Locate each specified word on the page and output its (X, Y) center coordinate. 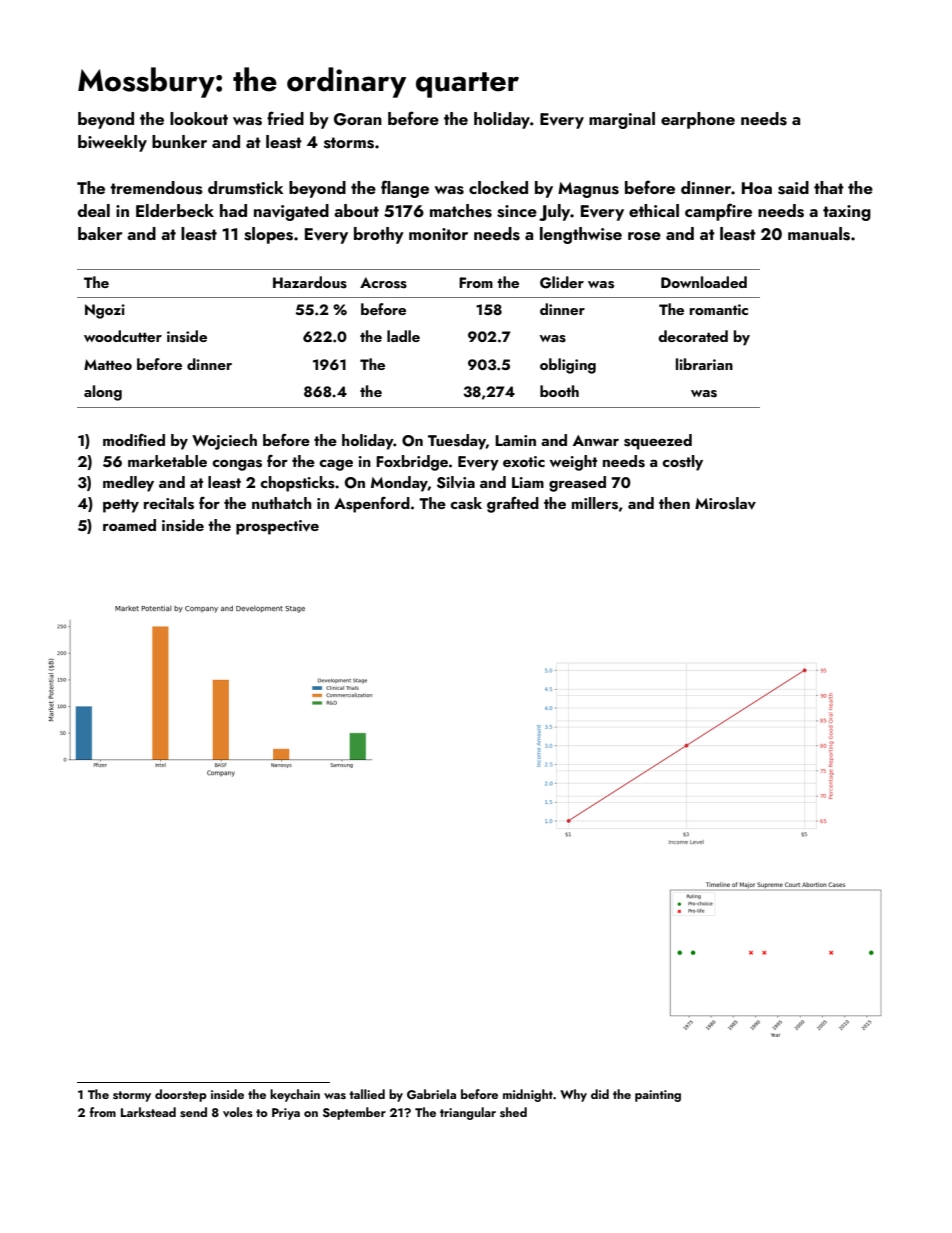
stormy (132, 1096)
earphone (698, 120)
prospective (277, 527)
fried (285, 118)
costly (682, 463)
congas (237, 465)
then (674, 503)
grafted (513, 505)
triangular (468, 1113)
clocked (498, 187)
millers (595, 503)
